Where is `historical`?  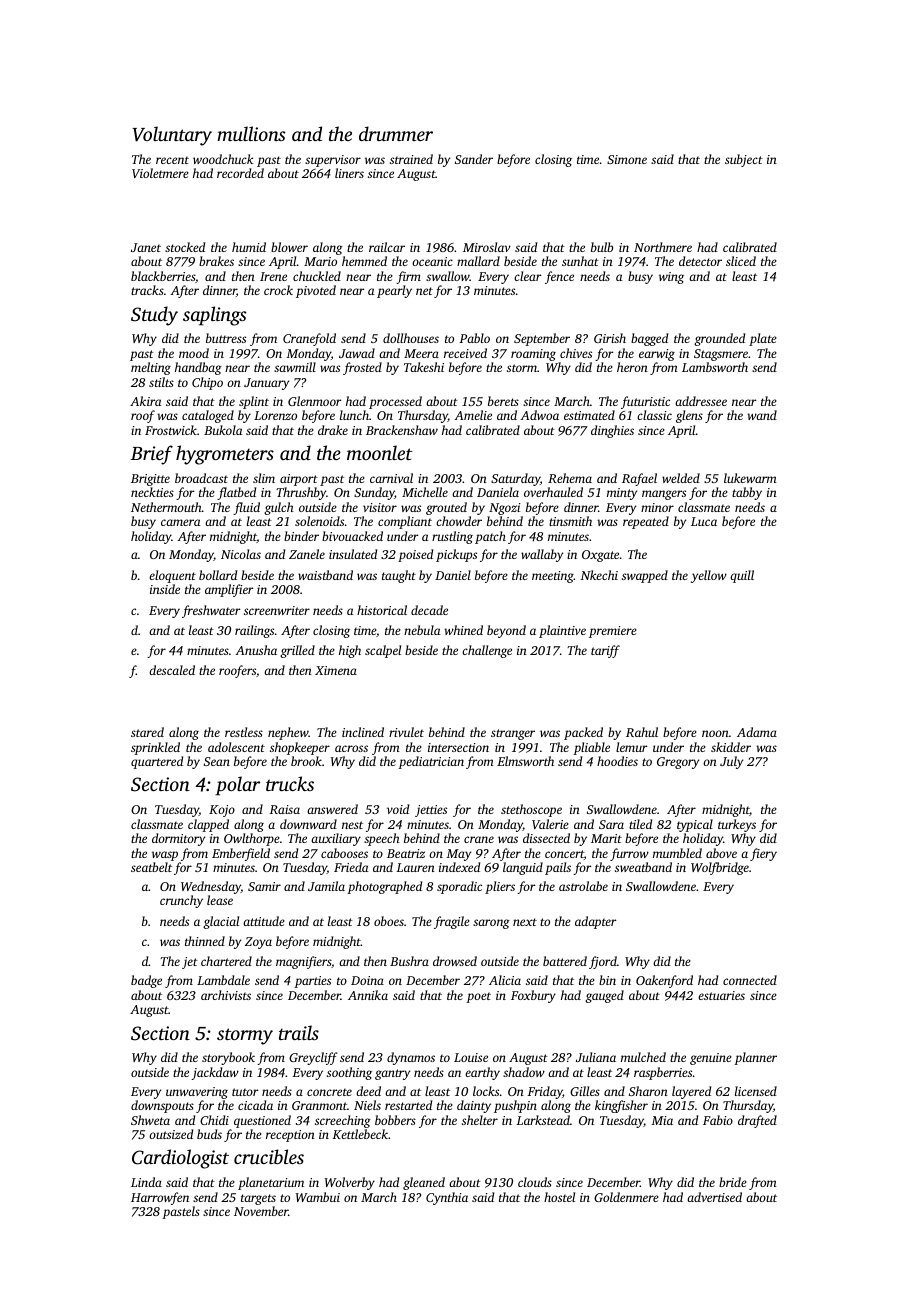
historical is located at coordinates (382, 610).
